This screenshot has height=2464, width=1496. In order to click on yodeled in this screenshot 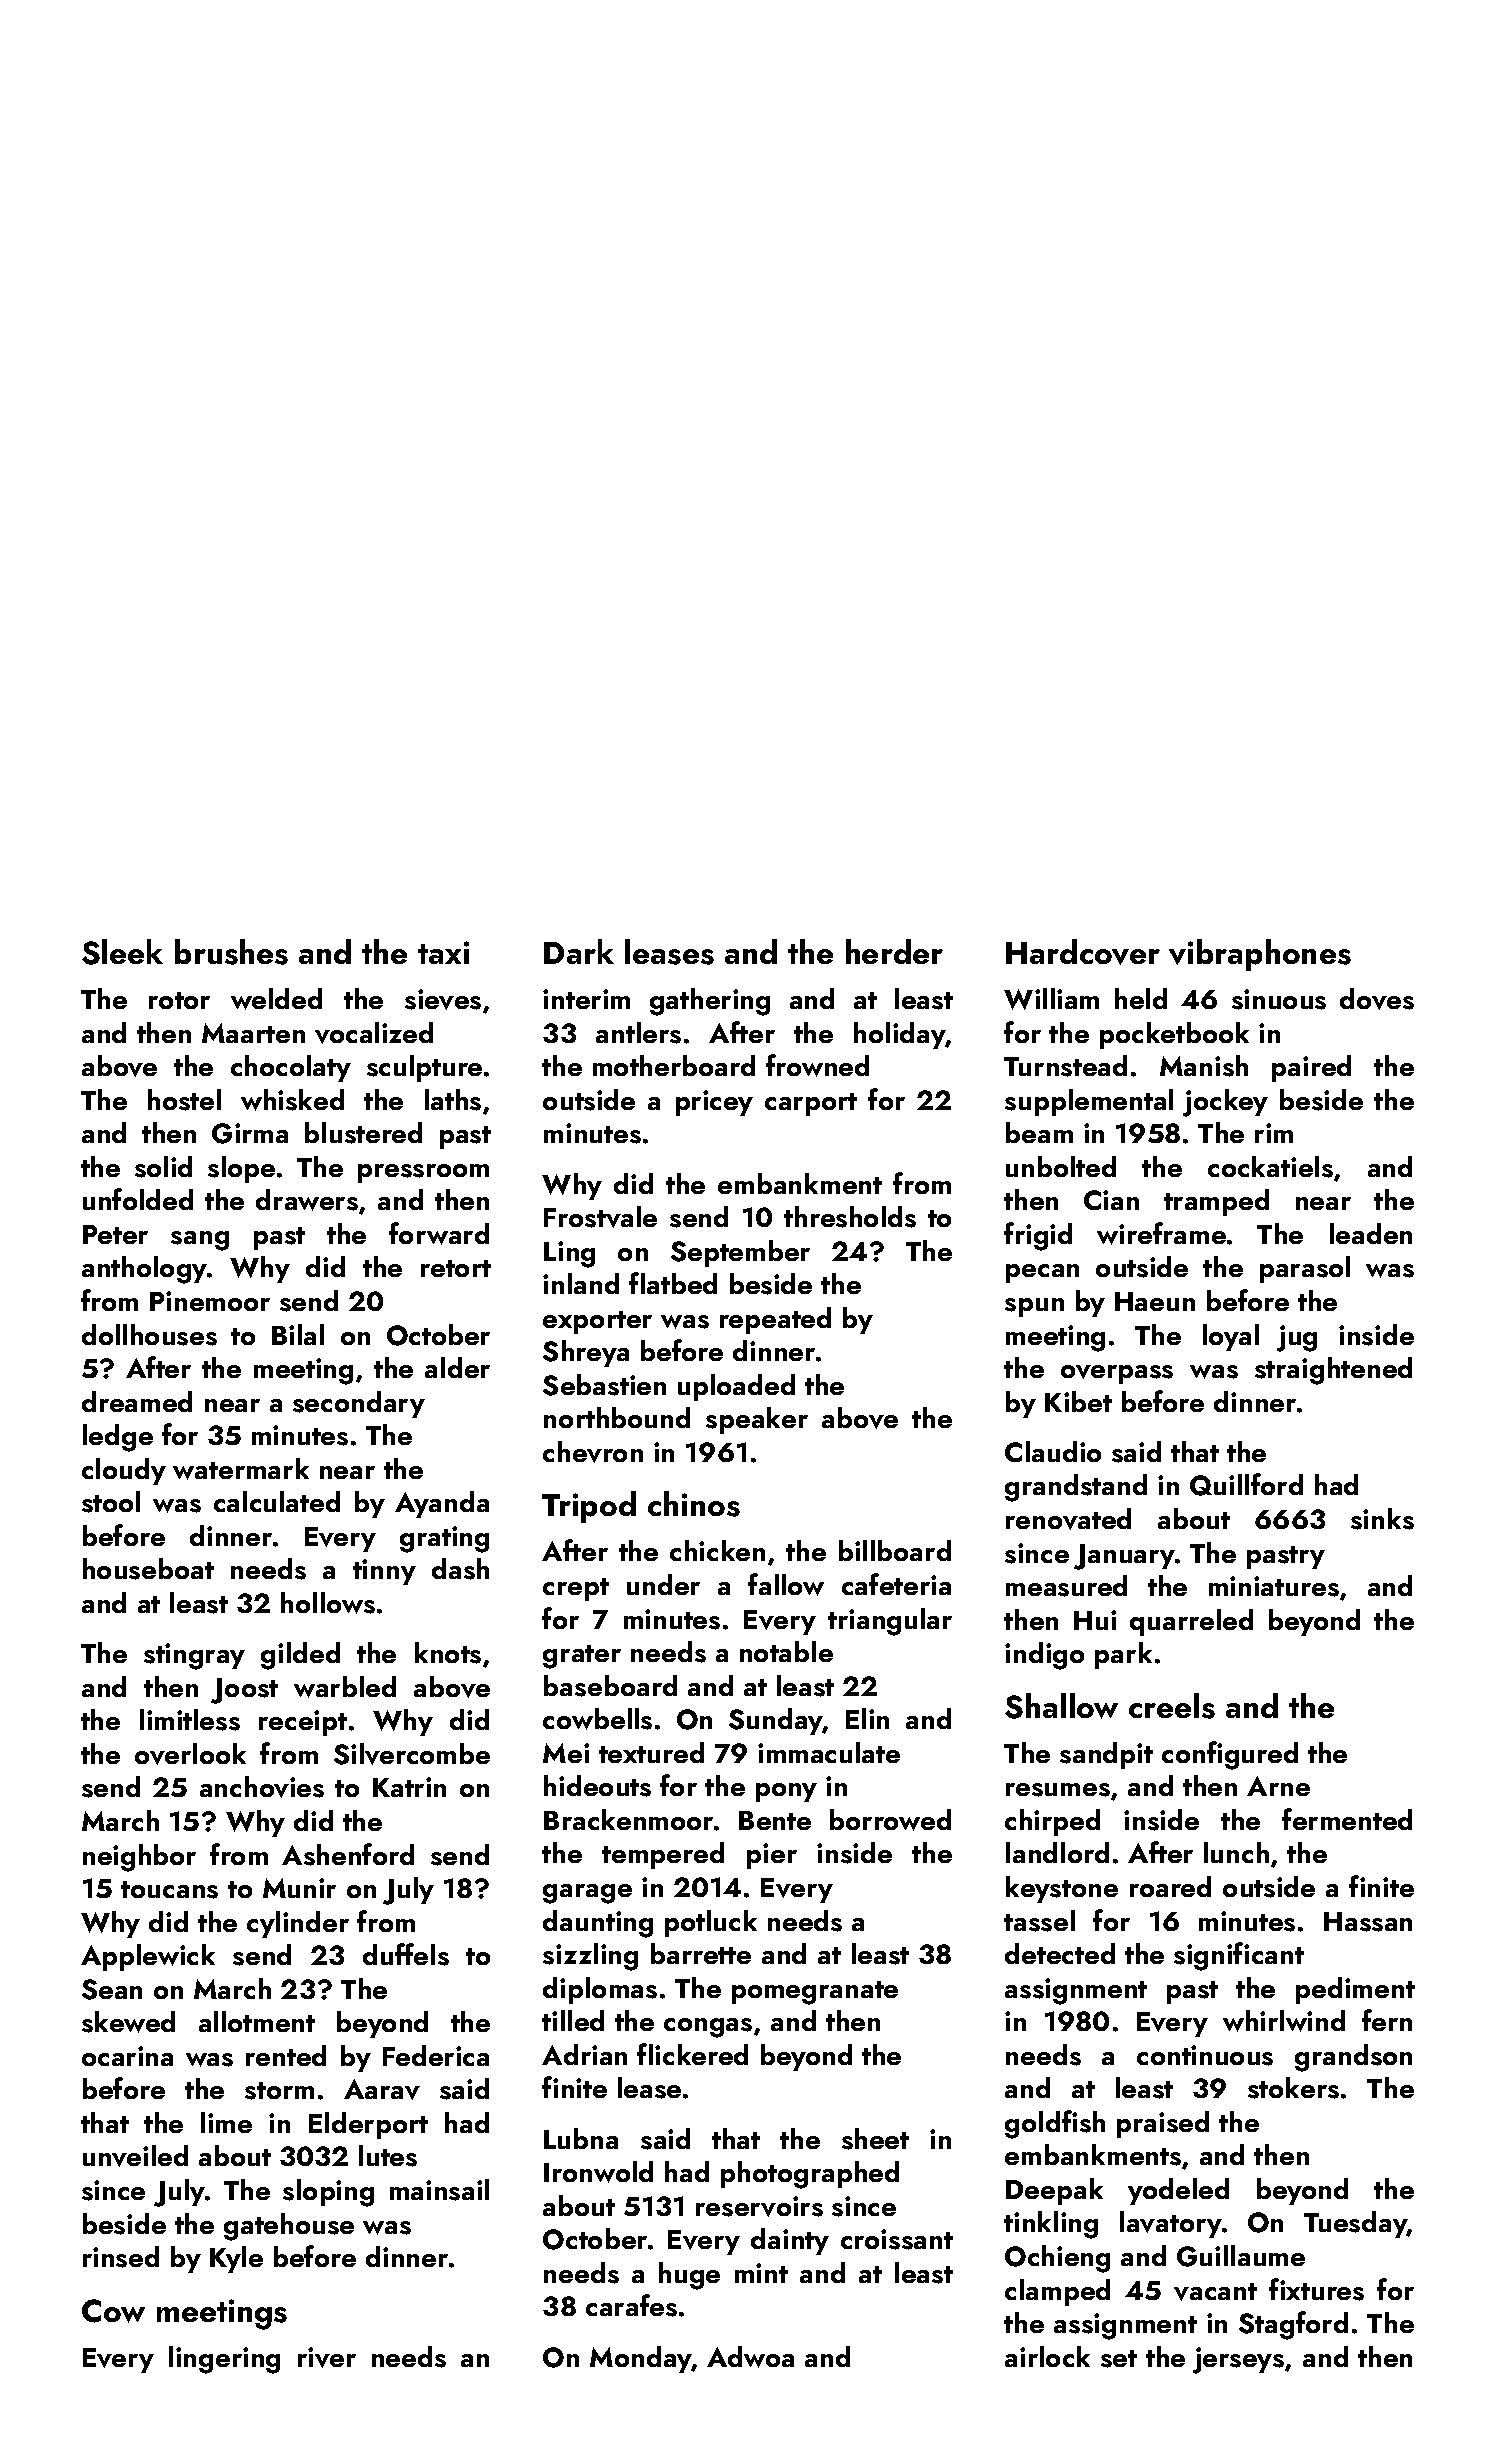, I will do `click(1178, 2191)`.
